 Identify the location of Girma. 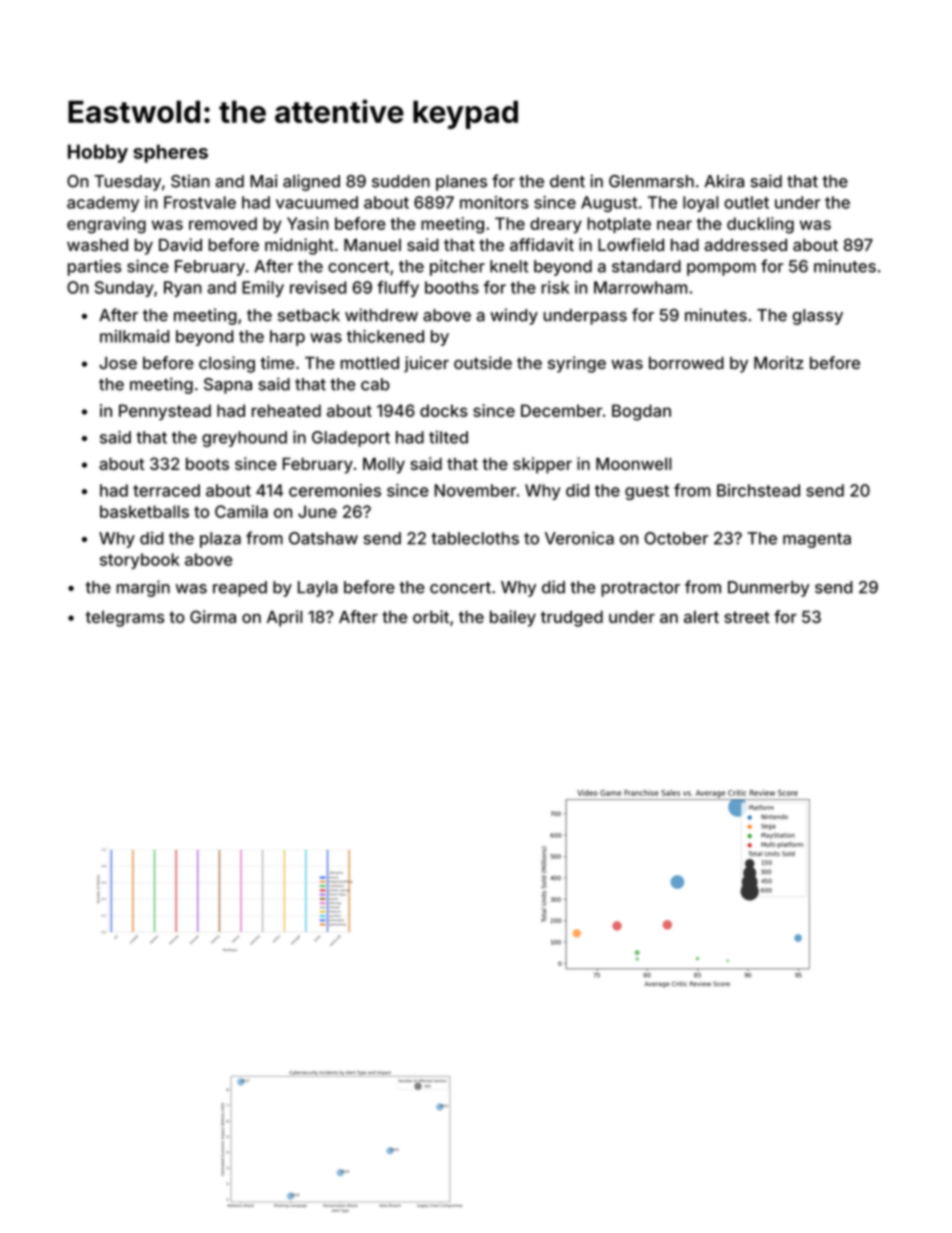
(213, 616).
